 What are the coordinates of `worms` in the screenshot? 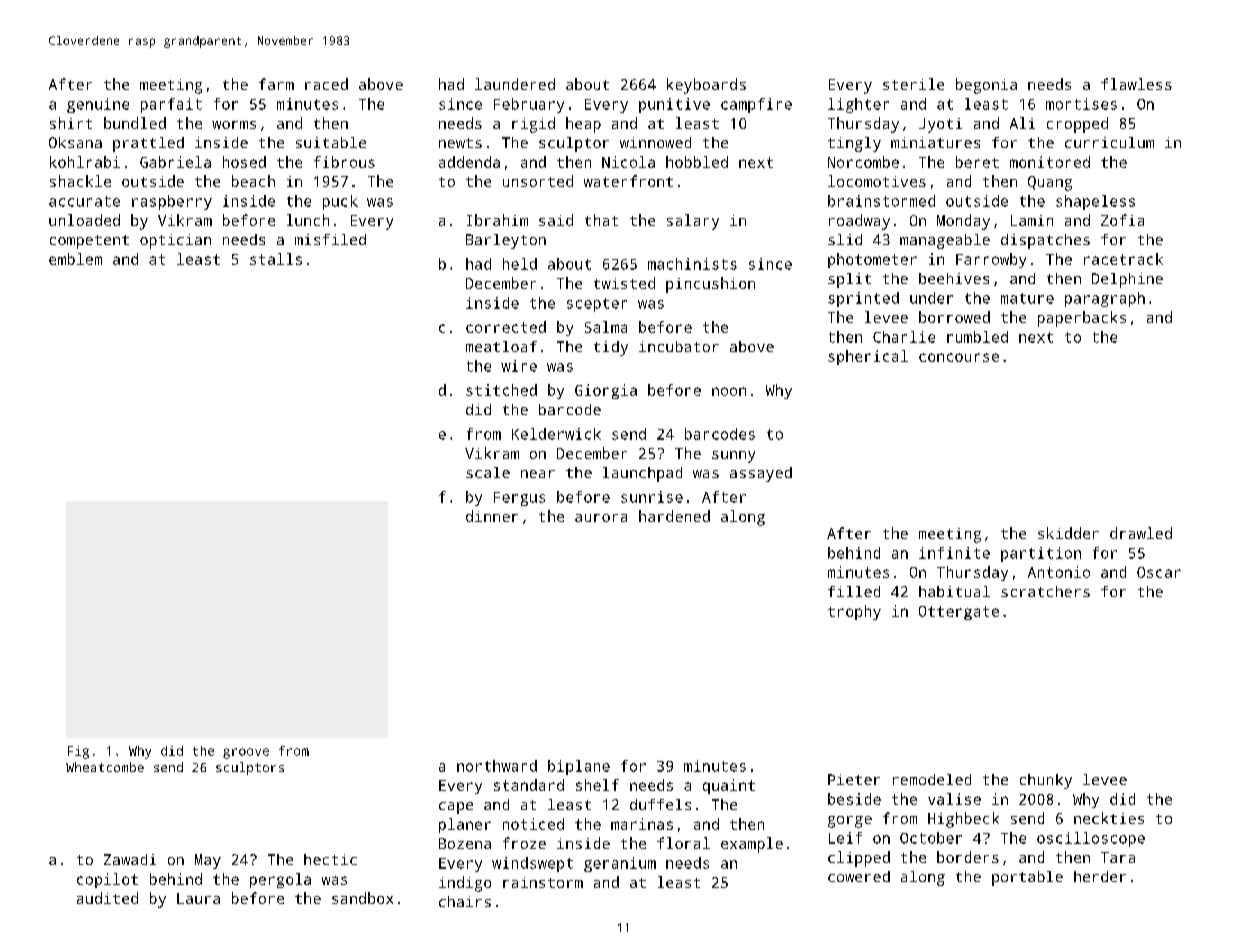 It's located at (234, 125).
